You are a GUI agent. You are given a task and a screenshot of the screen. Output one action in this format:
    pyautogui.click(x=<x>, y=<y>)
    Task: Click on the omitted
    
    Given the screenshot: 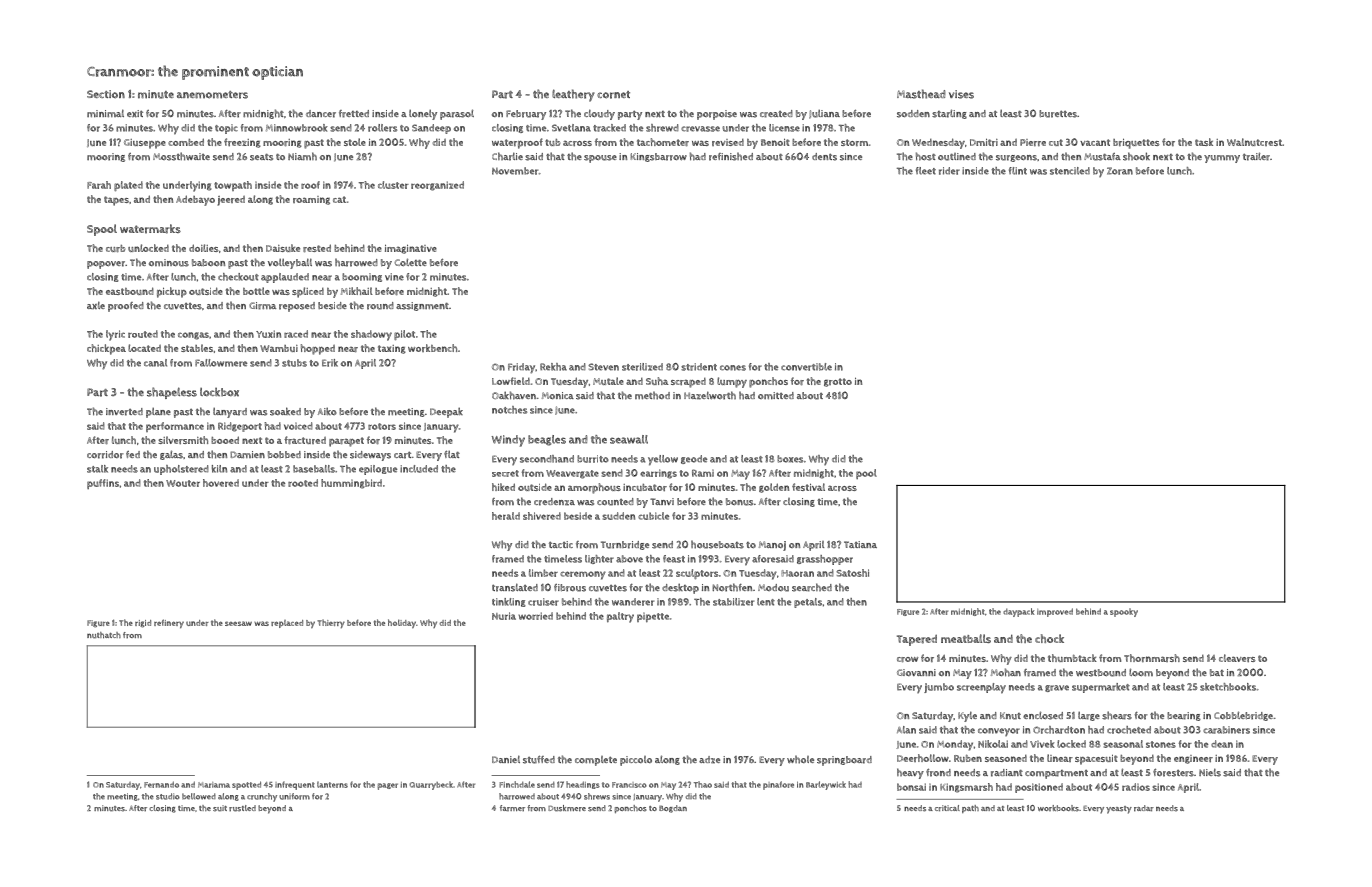 What is the action you would take?
    pyautogui.click(x=776, y=396)
